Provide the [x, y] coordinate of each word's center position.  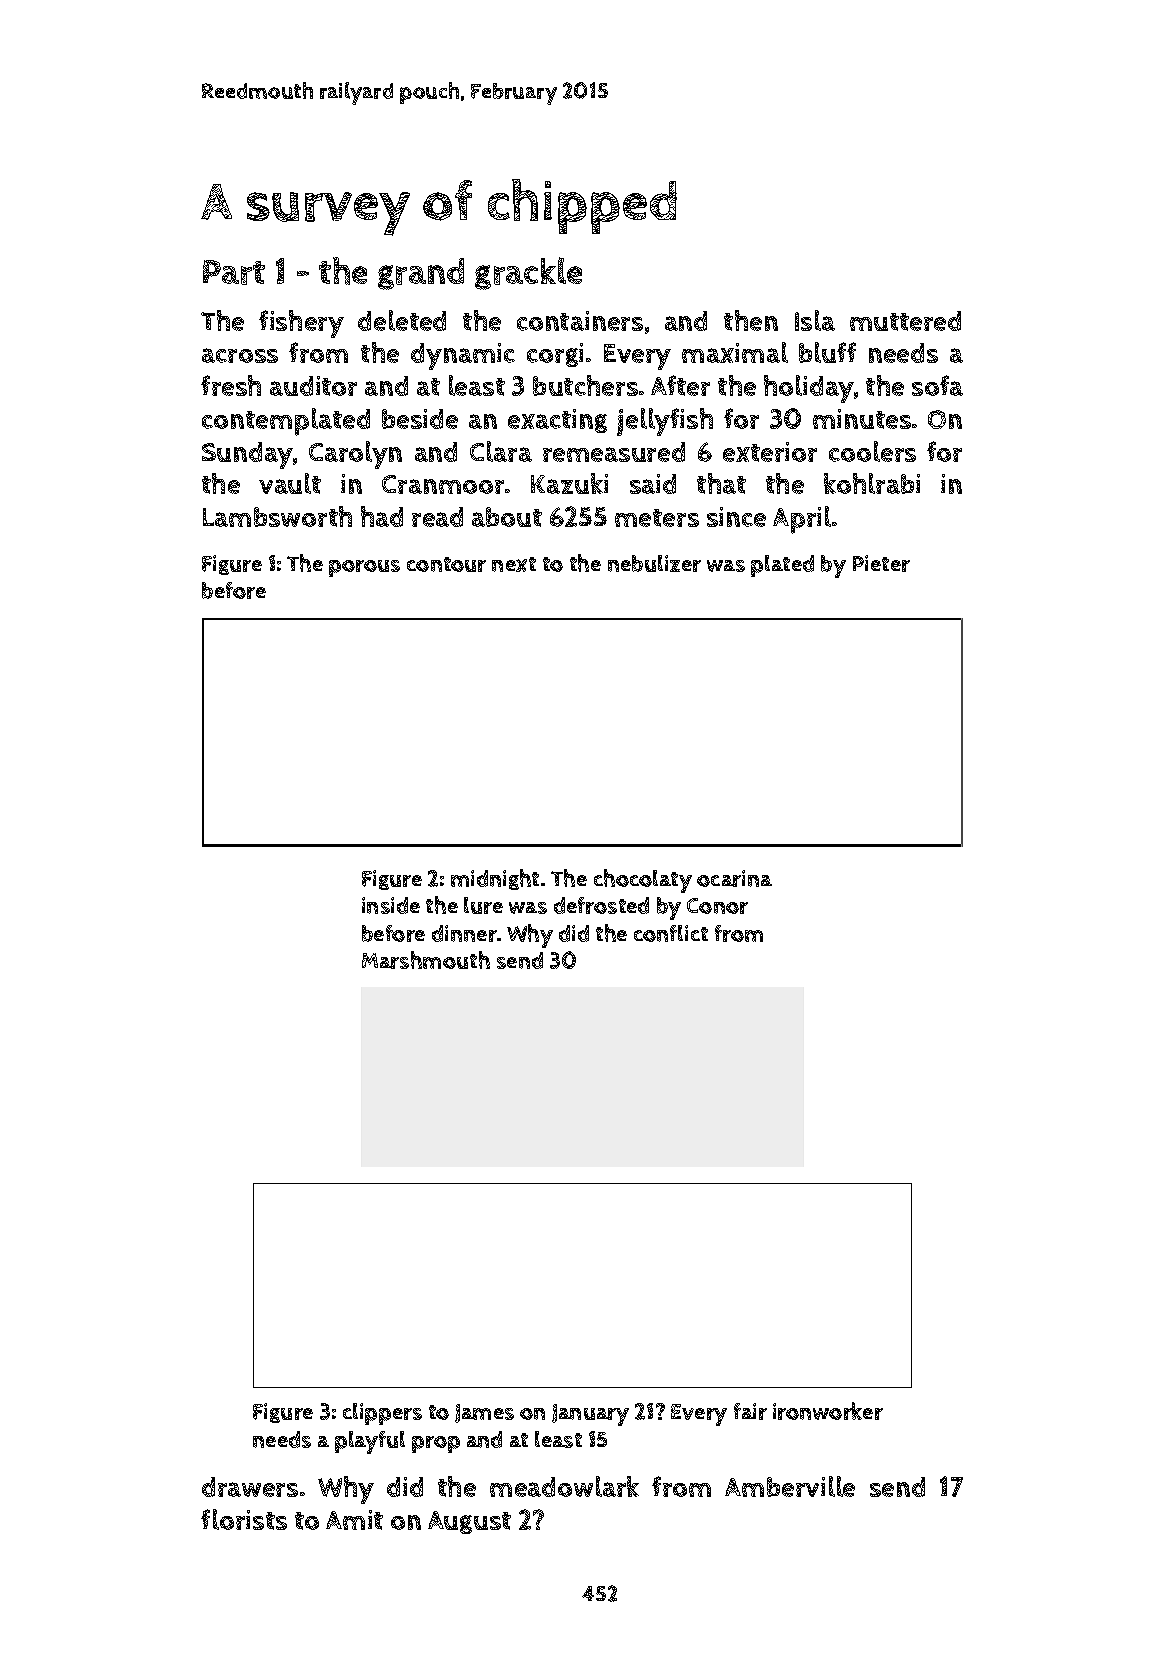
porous [364, 568]
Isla [815, 320]
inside [391, 905]
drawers [250, 1487]
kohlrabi [872, 483]
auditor [313, 386]
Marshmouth [426, 960]
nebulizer [654, 563]
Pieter [881, 563]
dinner [464, 933]
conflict [671, 933]
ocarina [734, 878]
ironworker [828, 1411]
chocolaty [643, 881]
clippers [382, 1414]
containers [580, 321]
